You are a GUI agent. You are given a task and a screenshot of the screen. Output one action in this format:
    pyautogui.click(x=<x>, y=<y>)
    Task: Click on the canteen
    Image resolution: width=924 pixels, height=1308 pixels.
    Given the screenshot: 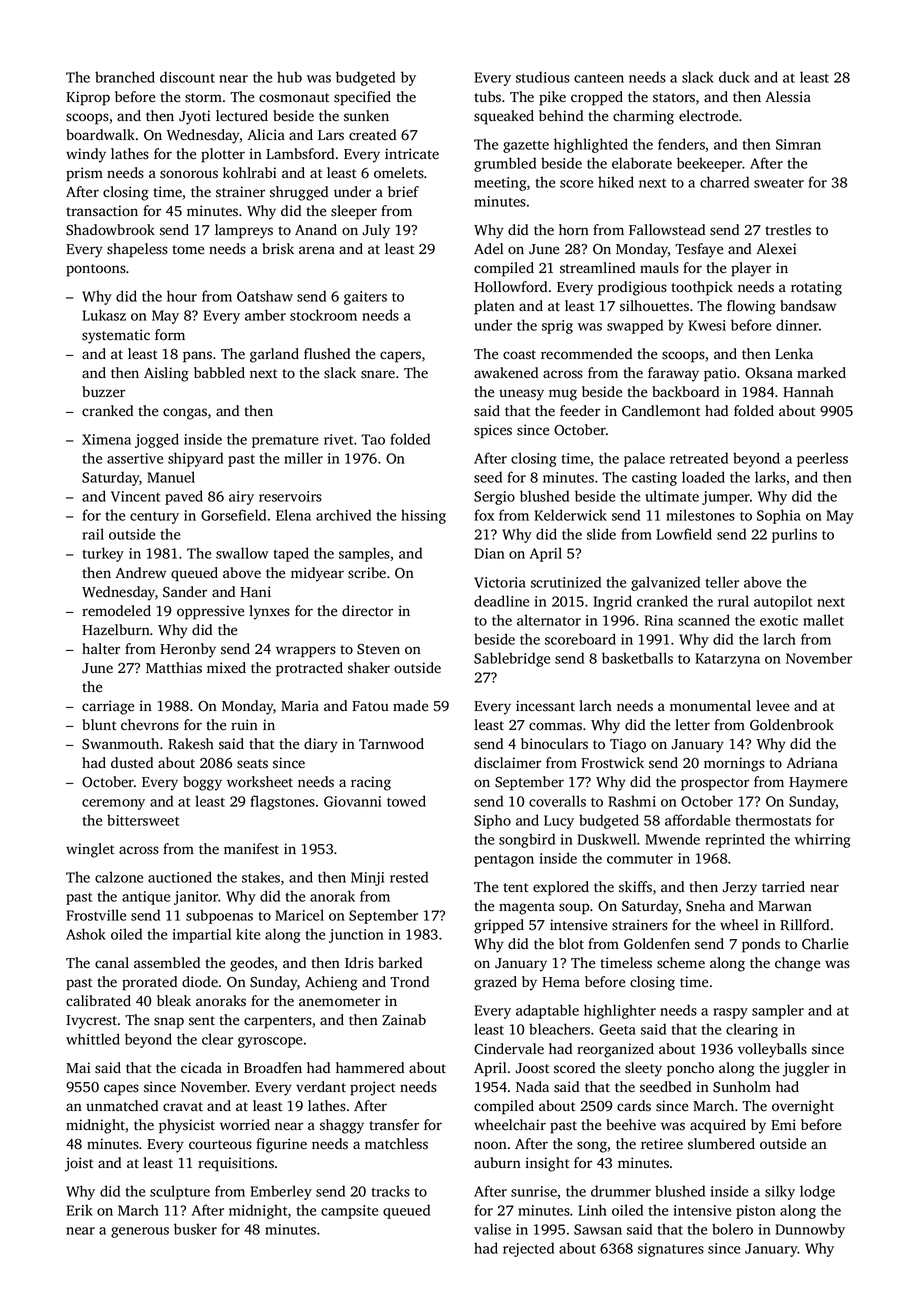 What is the action you would take?
    pyautogui.click(x=599, y=78)
